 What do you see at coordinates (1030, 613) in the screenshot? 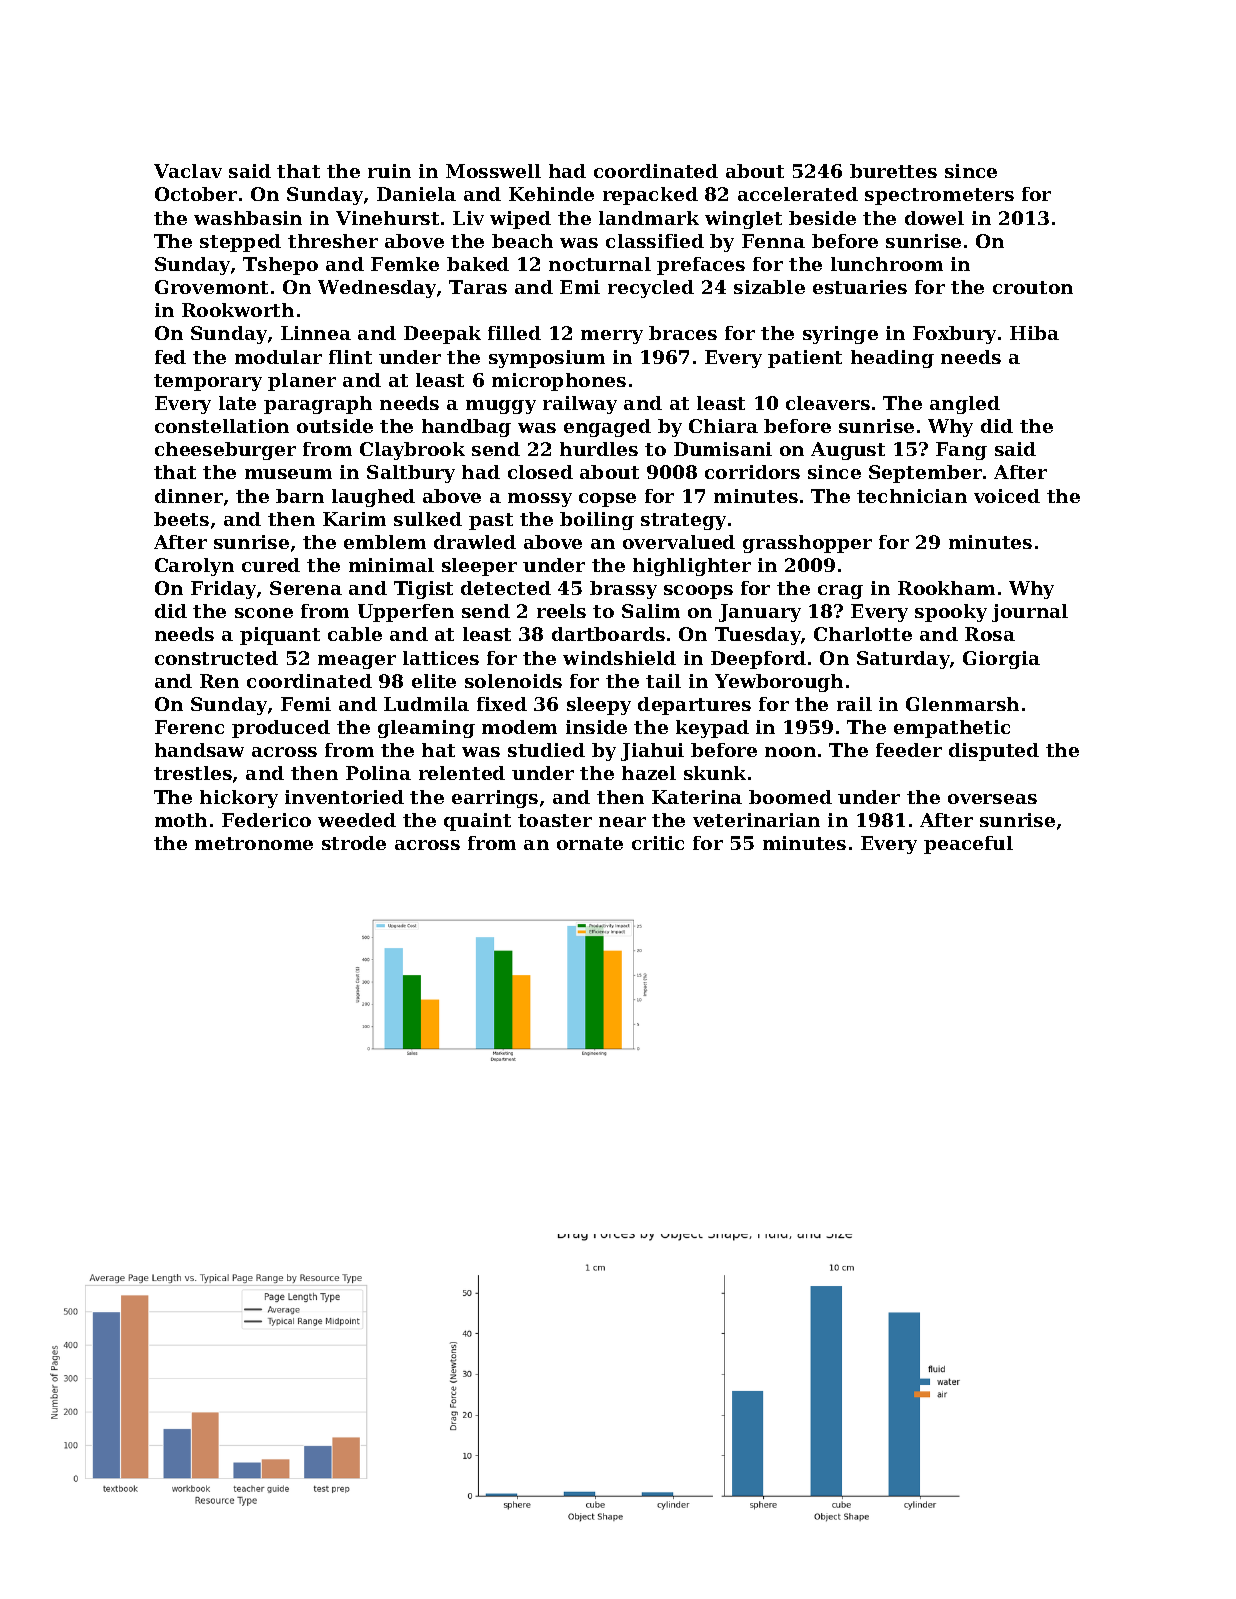
I see `journal` at bounding box center [1030, 613].
